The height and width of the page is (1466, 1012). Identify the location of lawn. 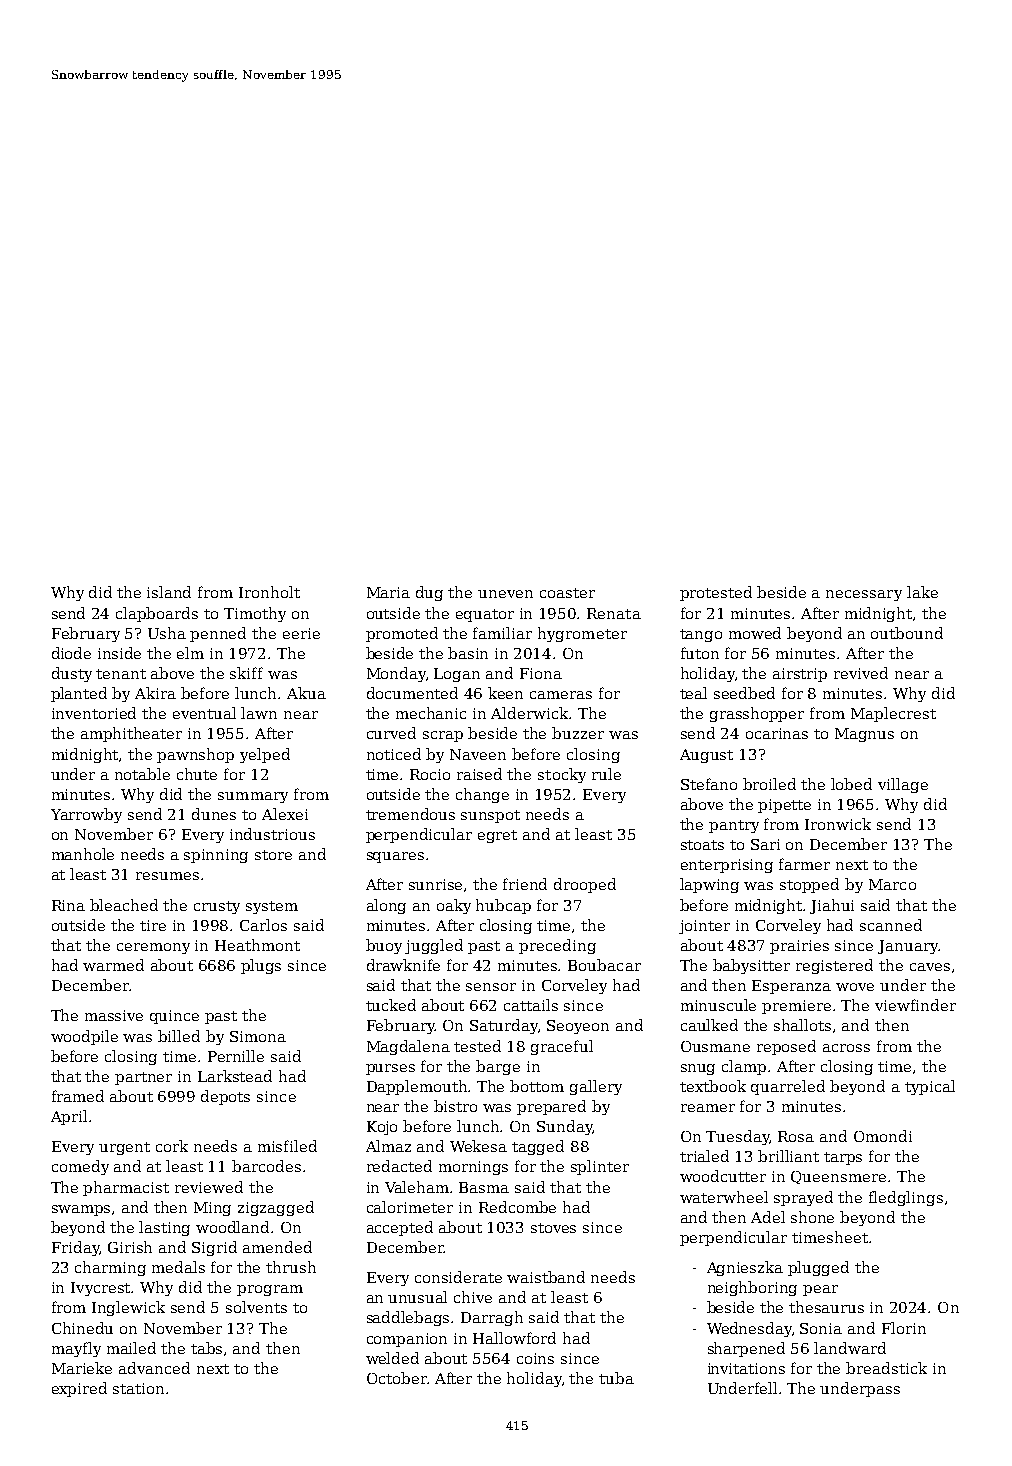
(259, 713).
